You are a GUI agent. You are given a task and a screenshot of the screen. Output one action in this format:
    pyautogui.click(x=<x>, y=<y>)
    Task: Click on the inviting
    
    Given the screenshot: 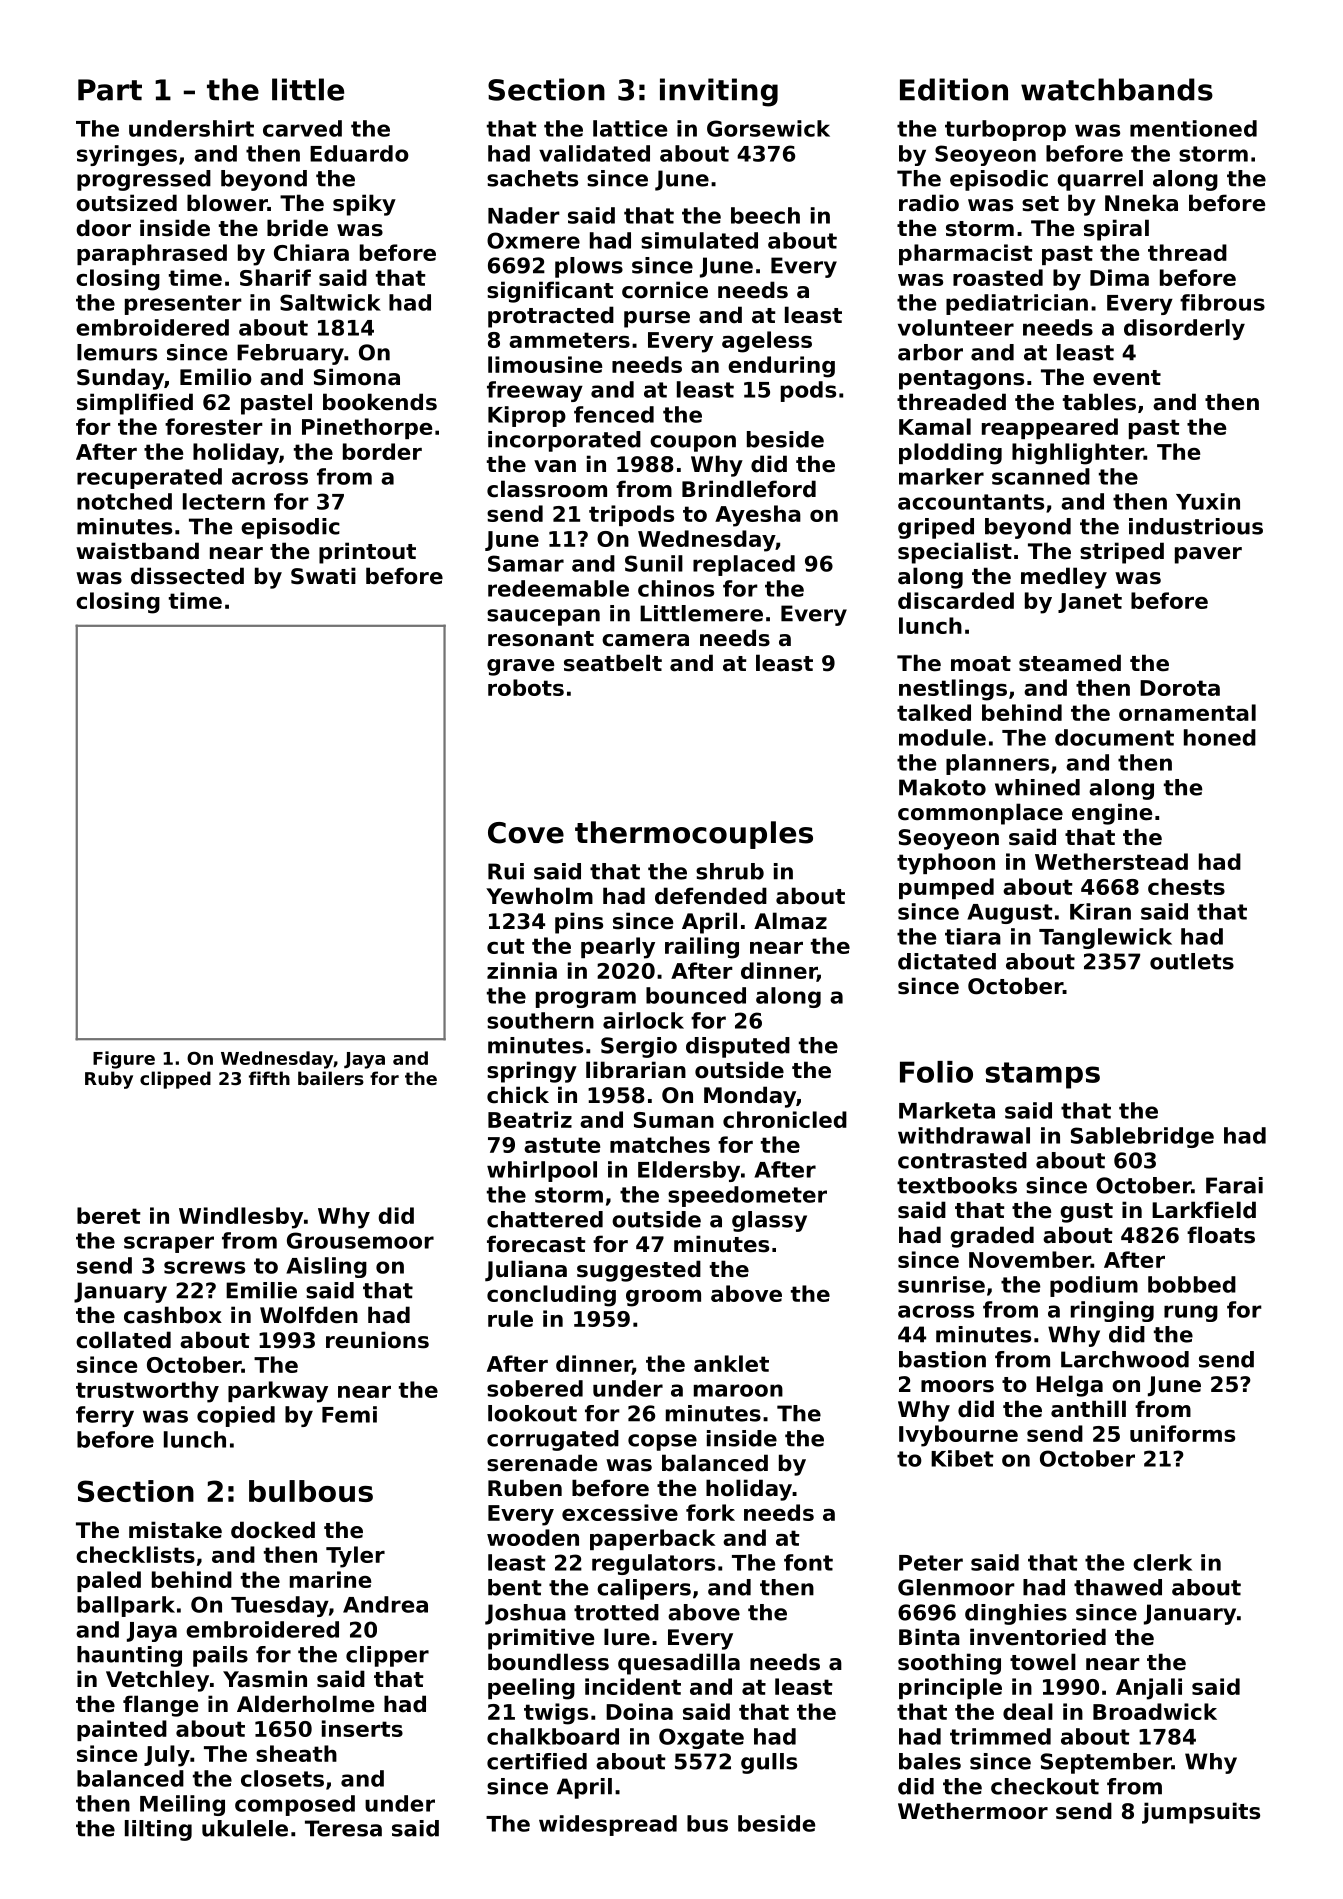 What is the action you would take?
    pyautogui.click(x=719, y=92)
